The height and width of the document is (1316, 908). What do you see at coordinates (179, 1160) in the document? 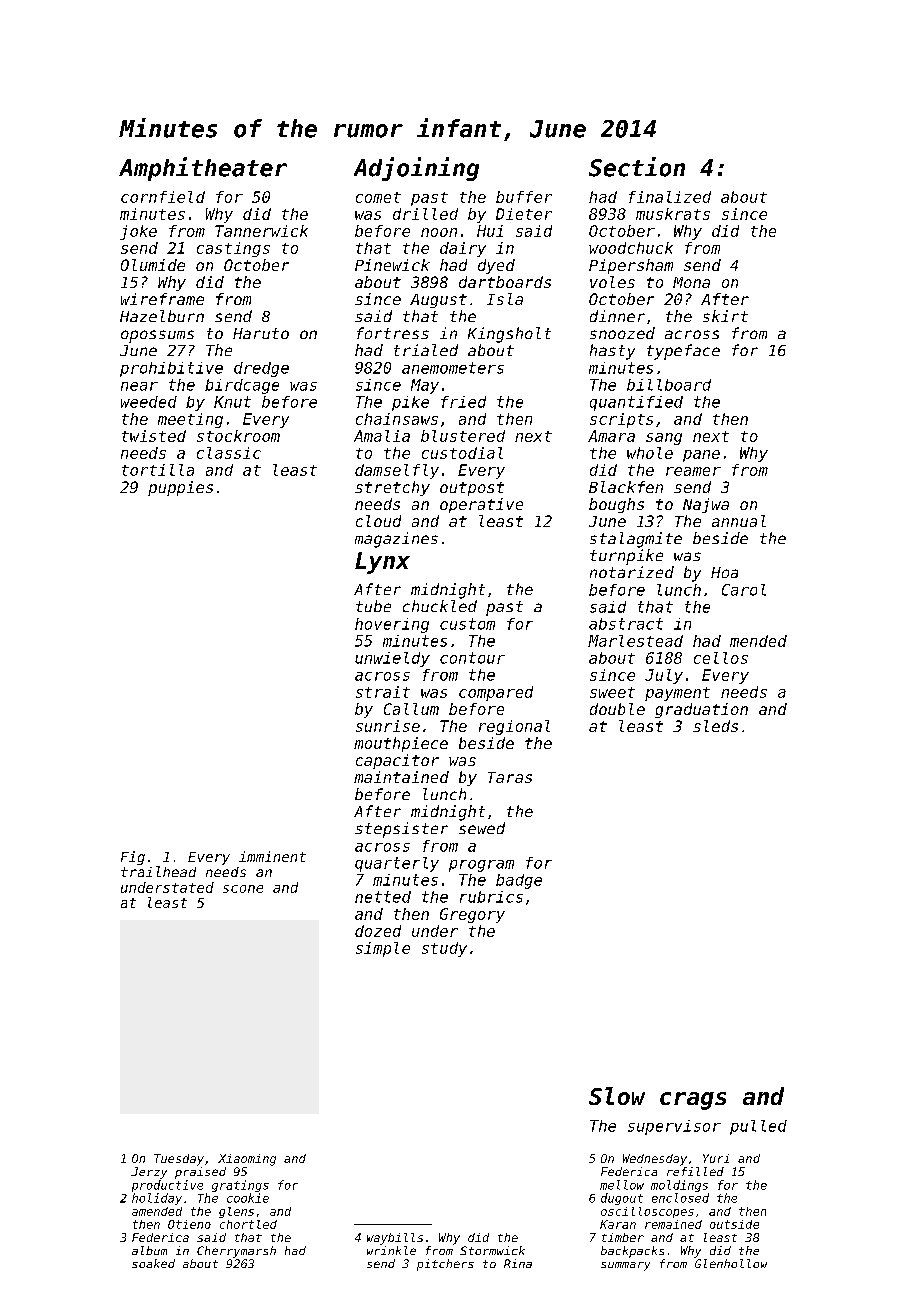
I see `Tuesday` at bounding box center [179, 1160].
